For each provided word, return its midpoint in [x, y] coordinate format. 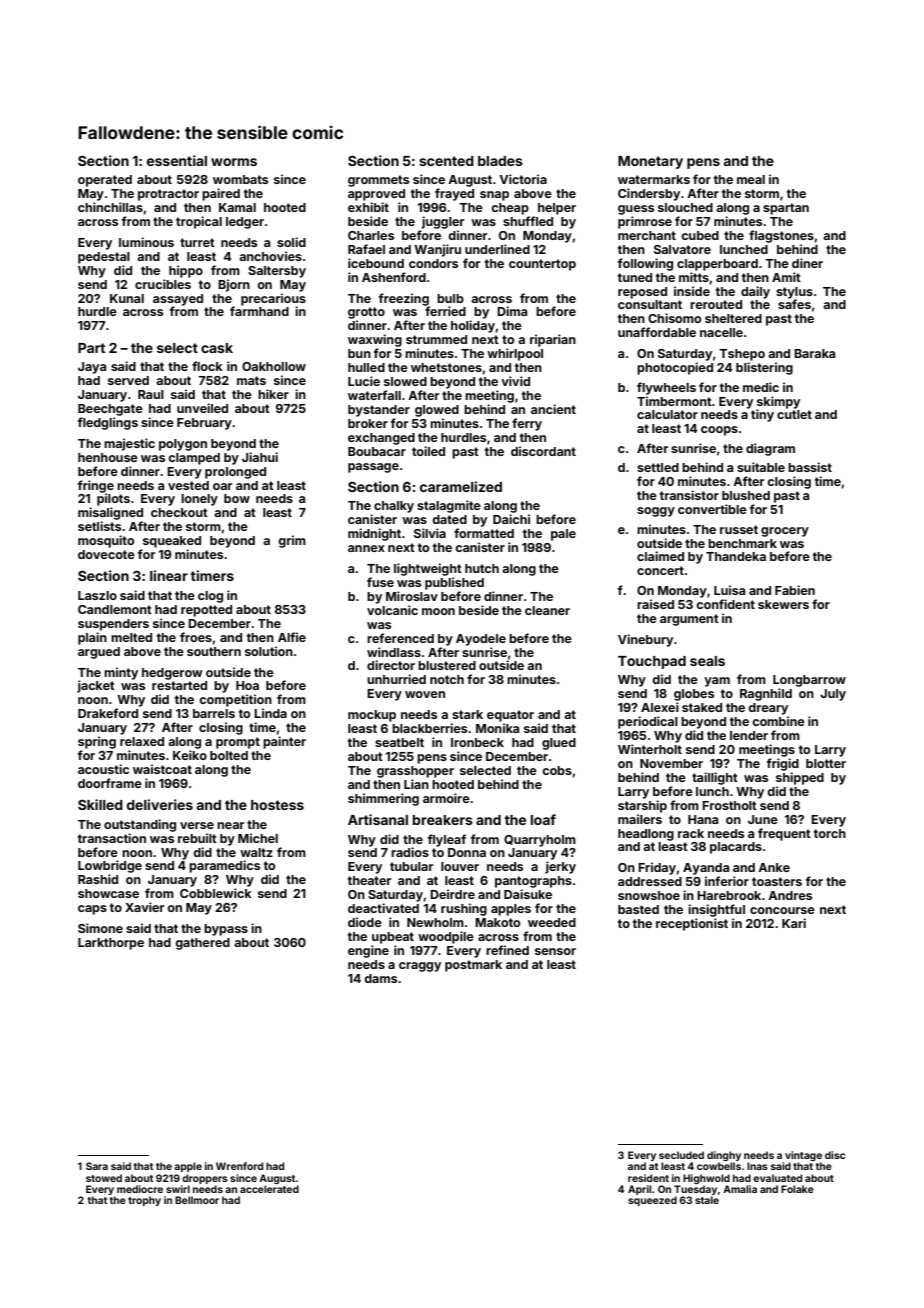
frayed [454, 194]
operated [105, 181]
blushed [746, 495]
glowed [437, 411]
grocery [785, 532]
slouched [685, 207]
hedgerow [172, 674]
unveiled [202, 408]
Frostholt [729, 805]
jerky [560, 867]
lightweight [428, 569]
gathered [202, 944]
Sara [97, 1166]
